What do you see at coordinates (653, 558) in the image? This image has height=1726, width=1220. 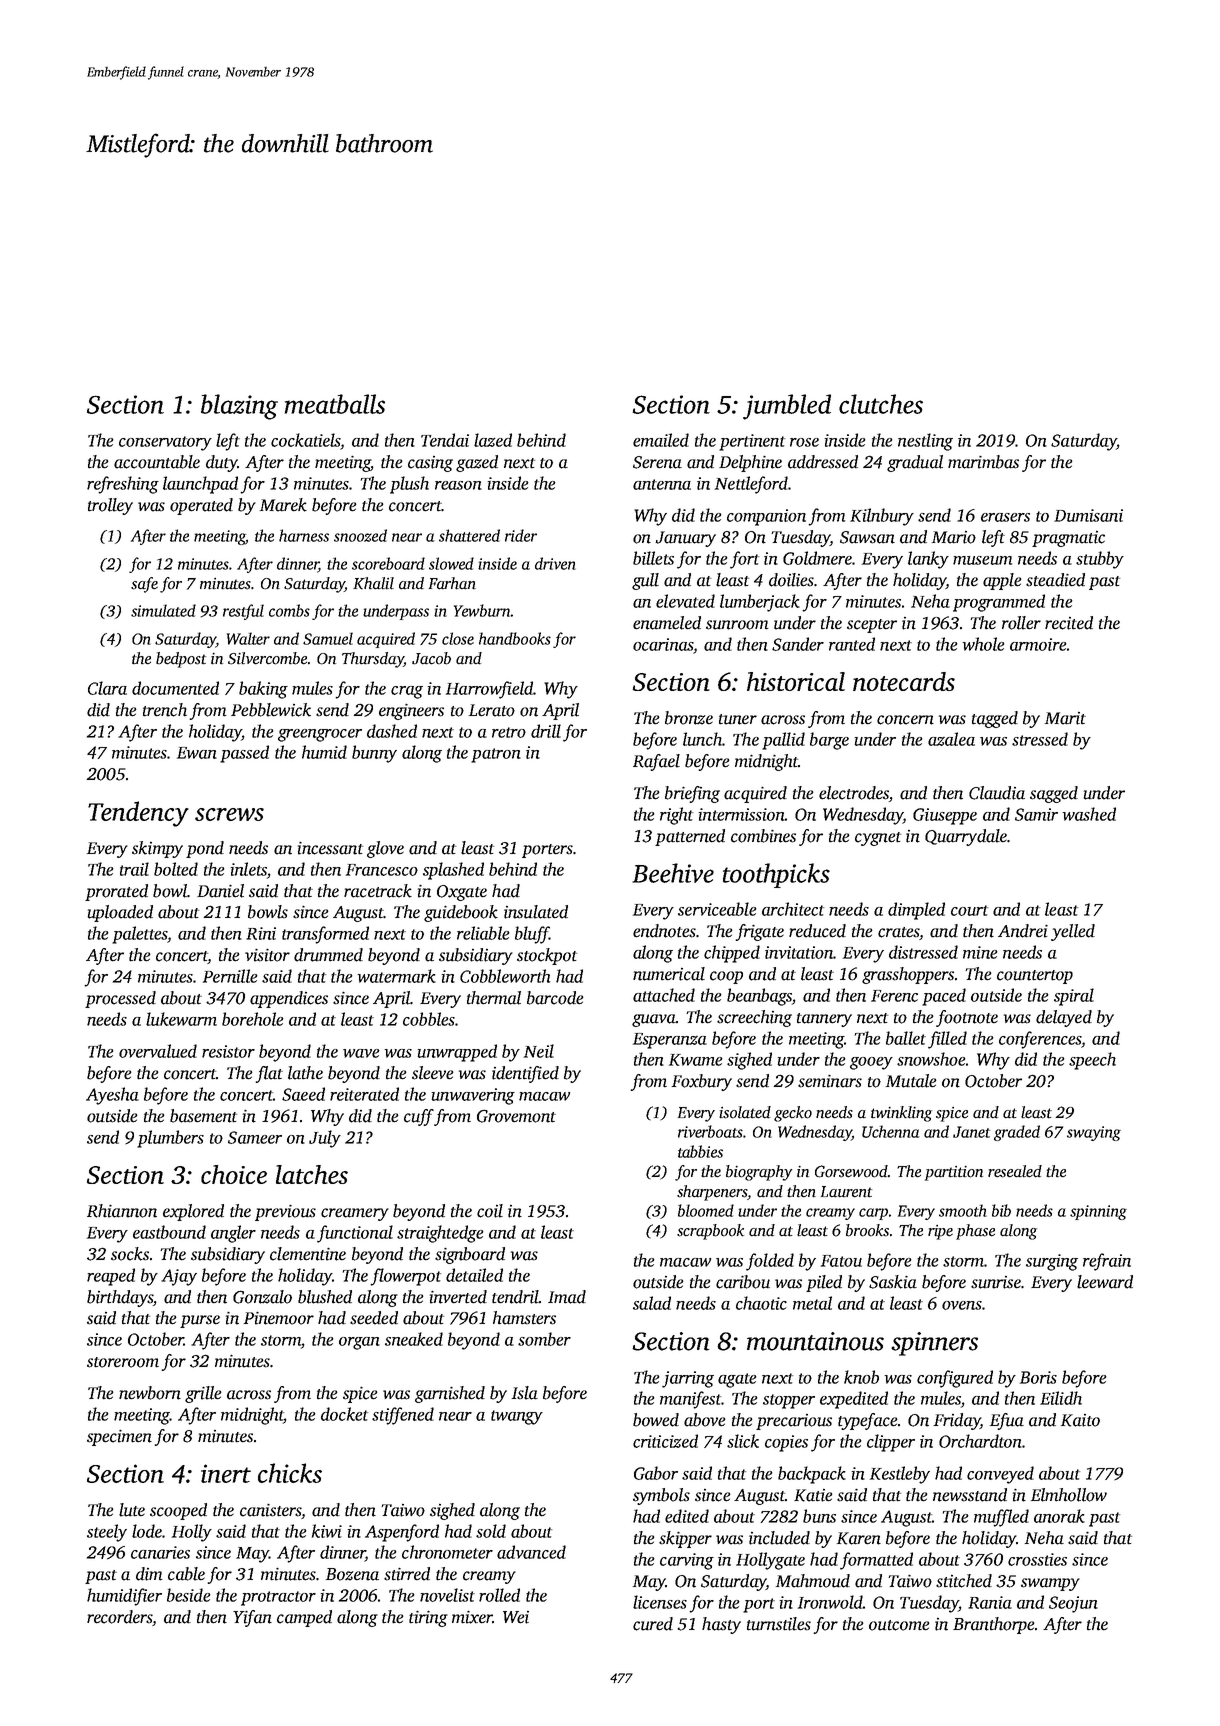 I see `billets` at bounding box center [653, 558].
